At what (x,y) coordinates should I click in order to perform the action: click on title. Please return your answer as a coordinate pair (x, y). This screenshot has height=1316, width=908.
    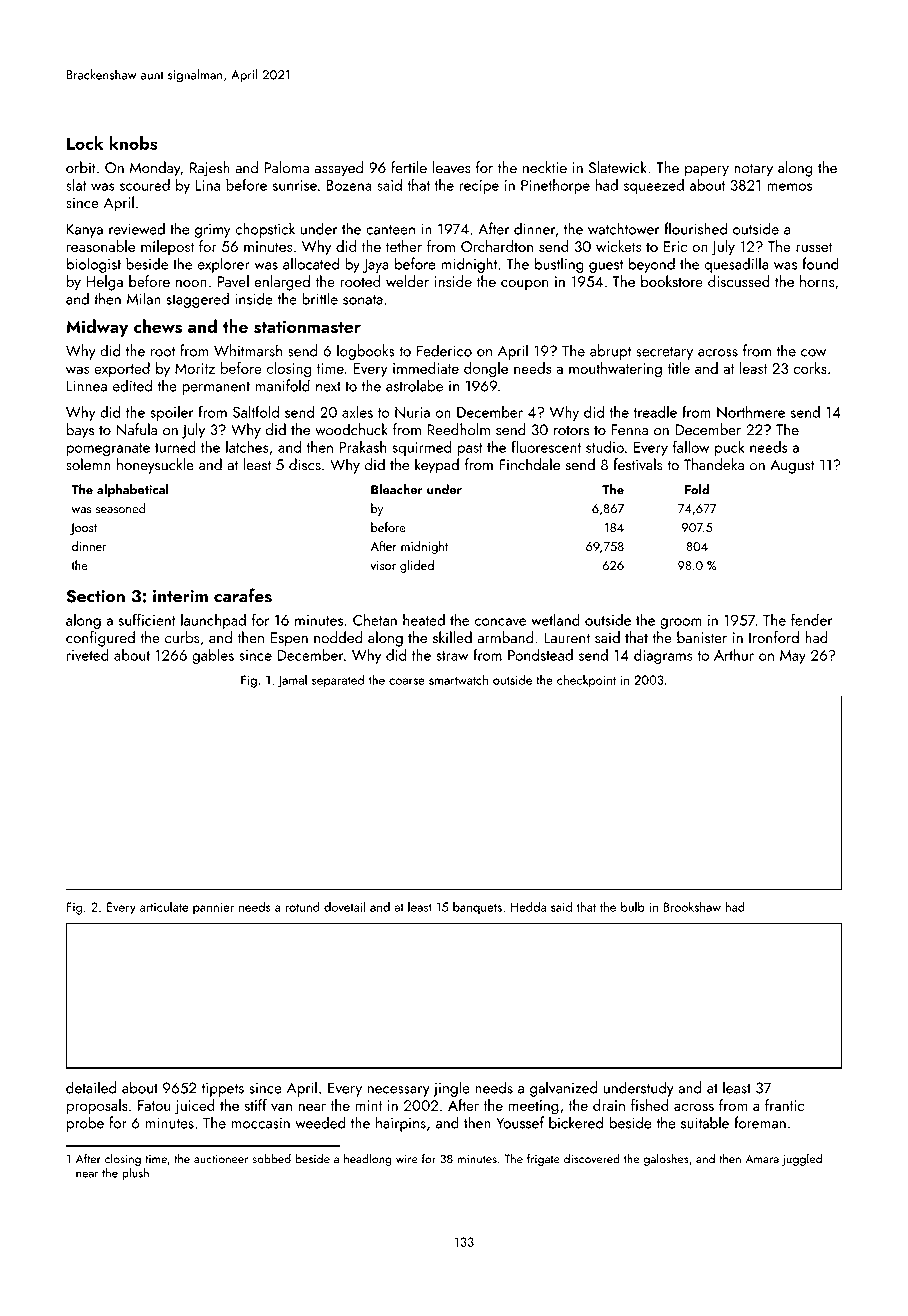
    Looking at the image, I should click on (678, 368).
